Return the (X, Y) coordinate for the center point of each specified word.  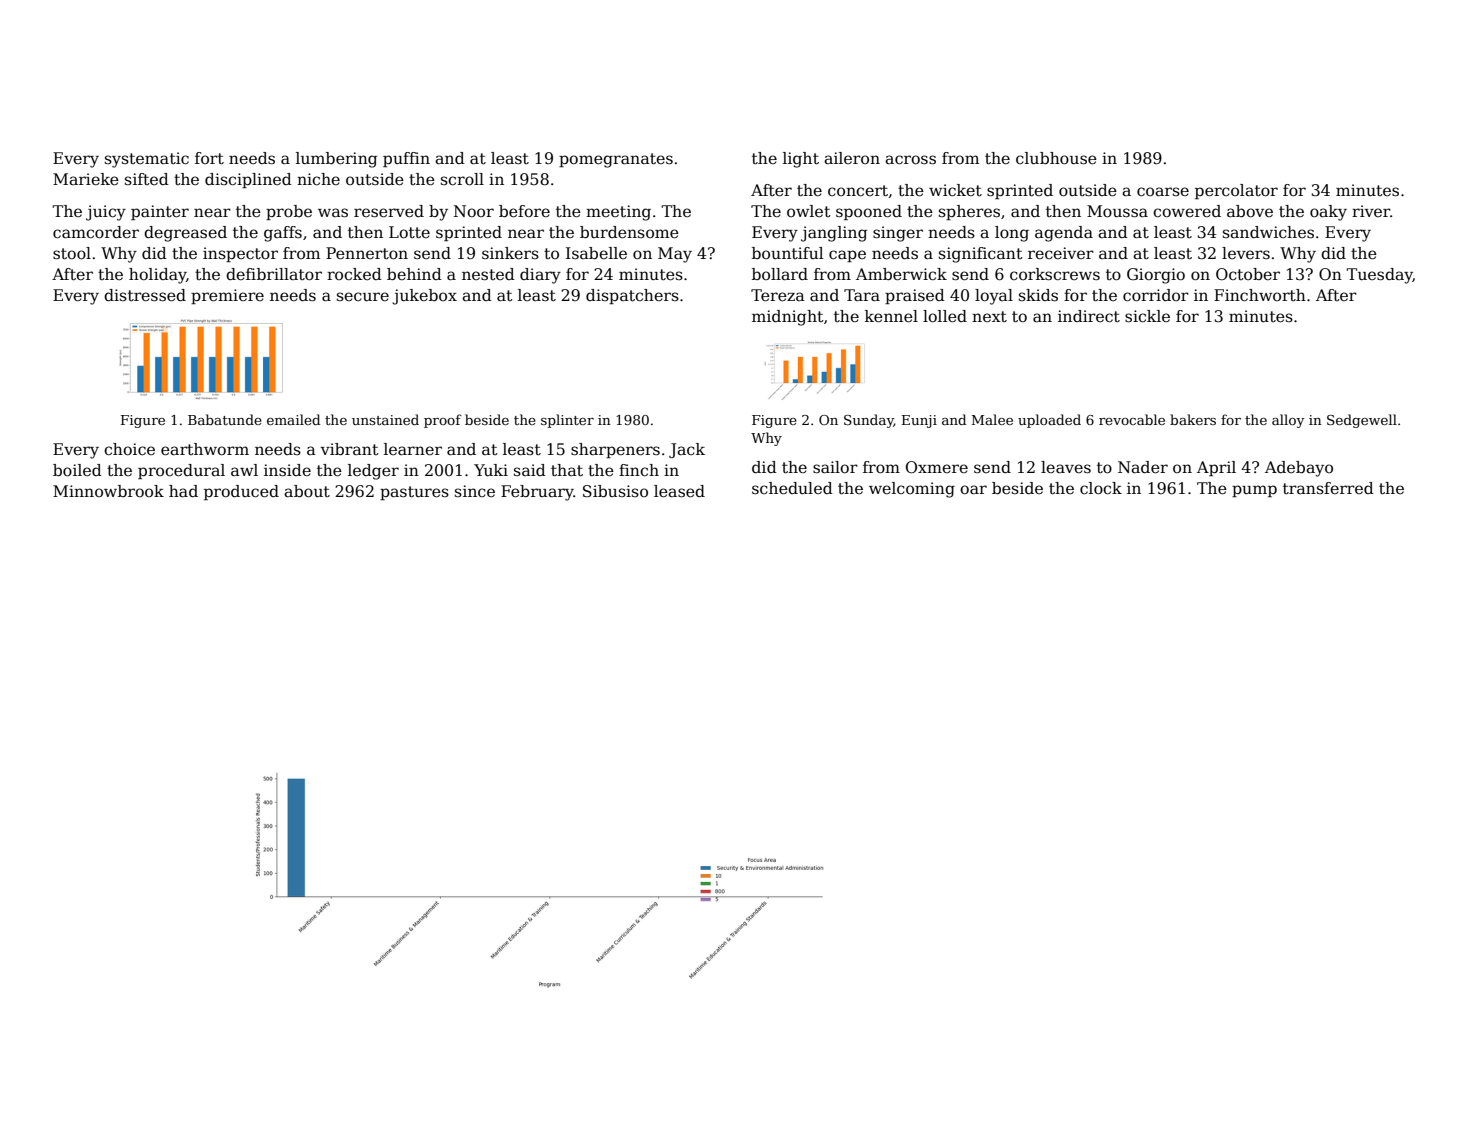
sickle (1147, 316)
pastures (414, 493)
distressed (145, 295)
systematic (147, 160)
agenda (1064, 234)
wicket (955, 190)
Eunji (919, 421)
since (475, 491)
